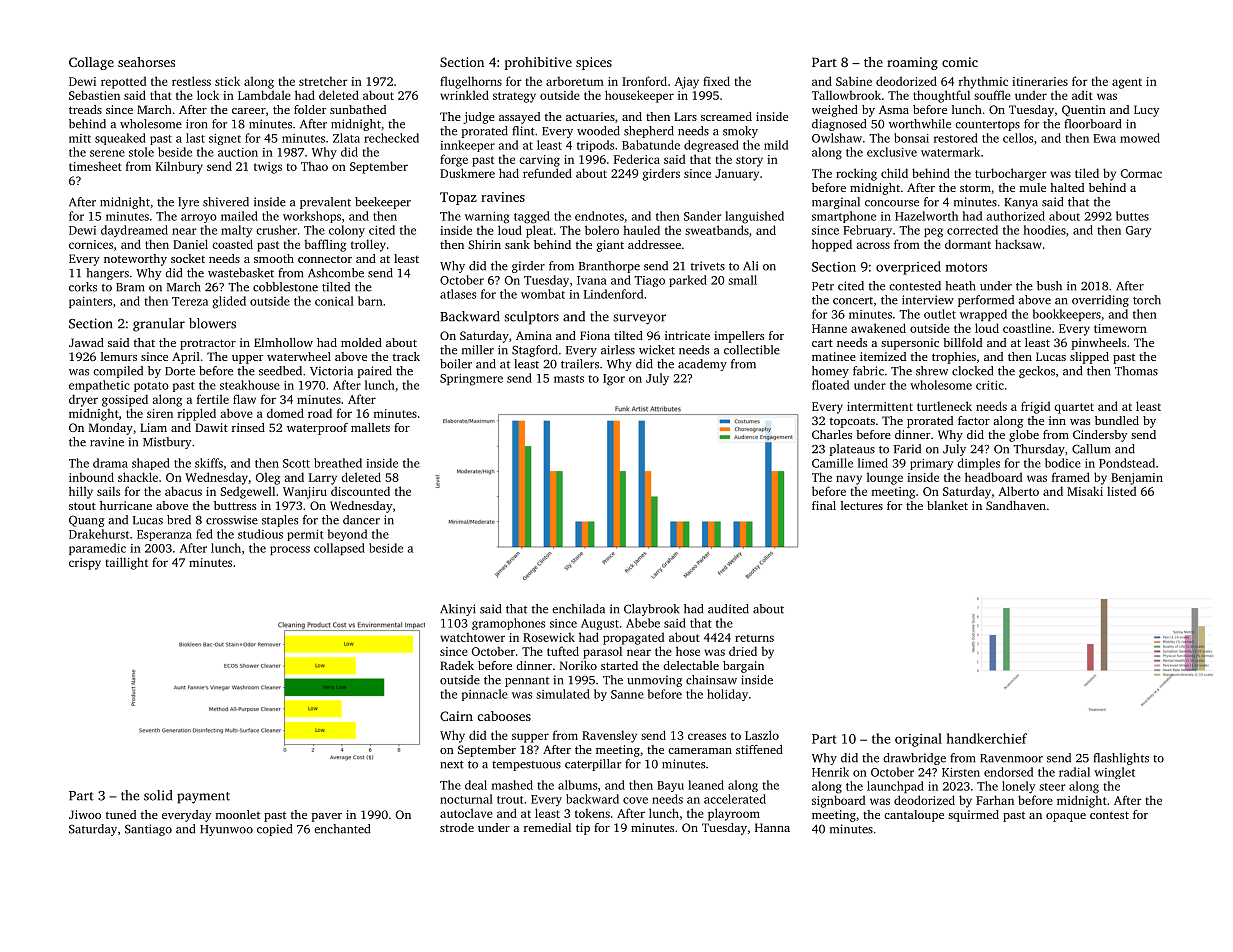 Image resolution: width=1233 pixels, height=952 pixels. I want to click on enchilada, so click(578, 609).
